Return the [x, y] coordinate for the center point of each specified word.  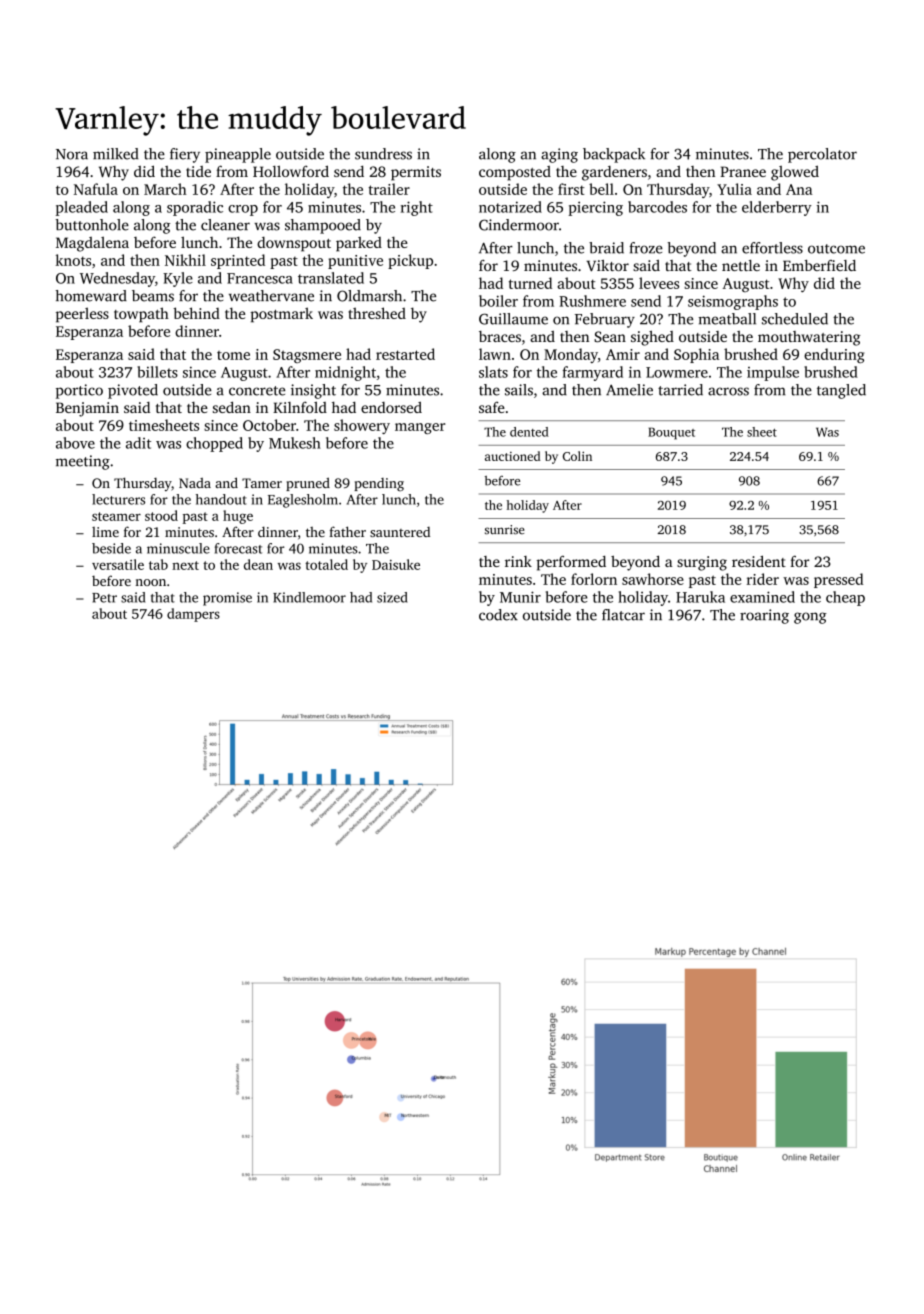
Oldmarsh [369, 296]
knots [73, 260]
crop [243, 210]
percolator [822, 155]
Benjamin [87, 409]
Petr [104, 598]
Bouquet [671, 433]
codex [498, 615]
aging [559, 155]
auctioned [512, 456]
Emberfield [819, 265]
